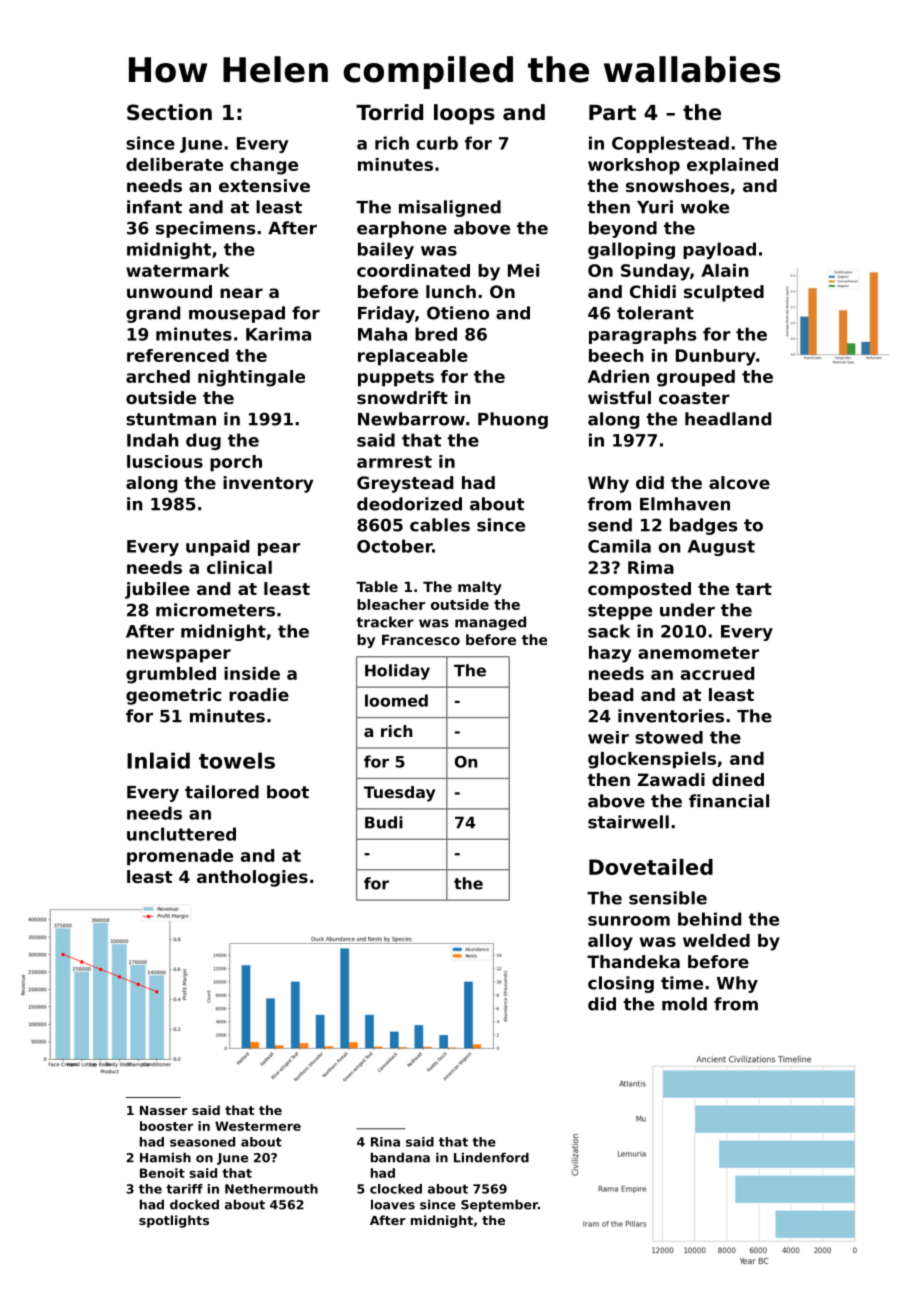  I want to click on uncluttered, so click(181, 834).
